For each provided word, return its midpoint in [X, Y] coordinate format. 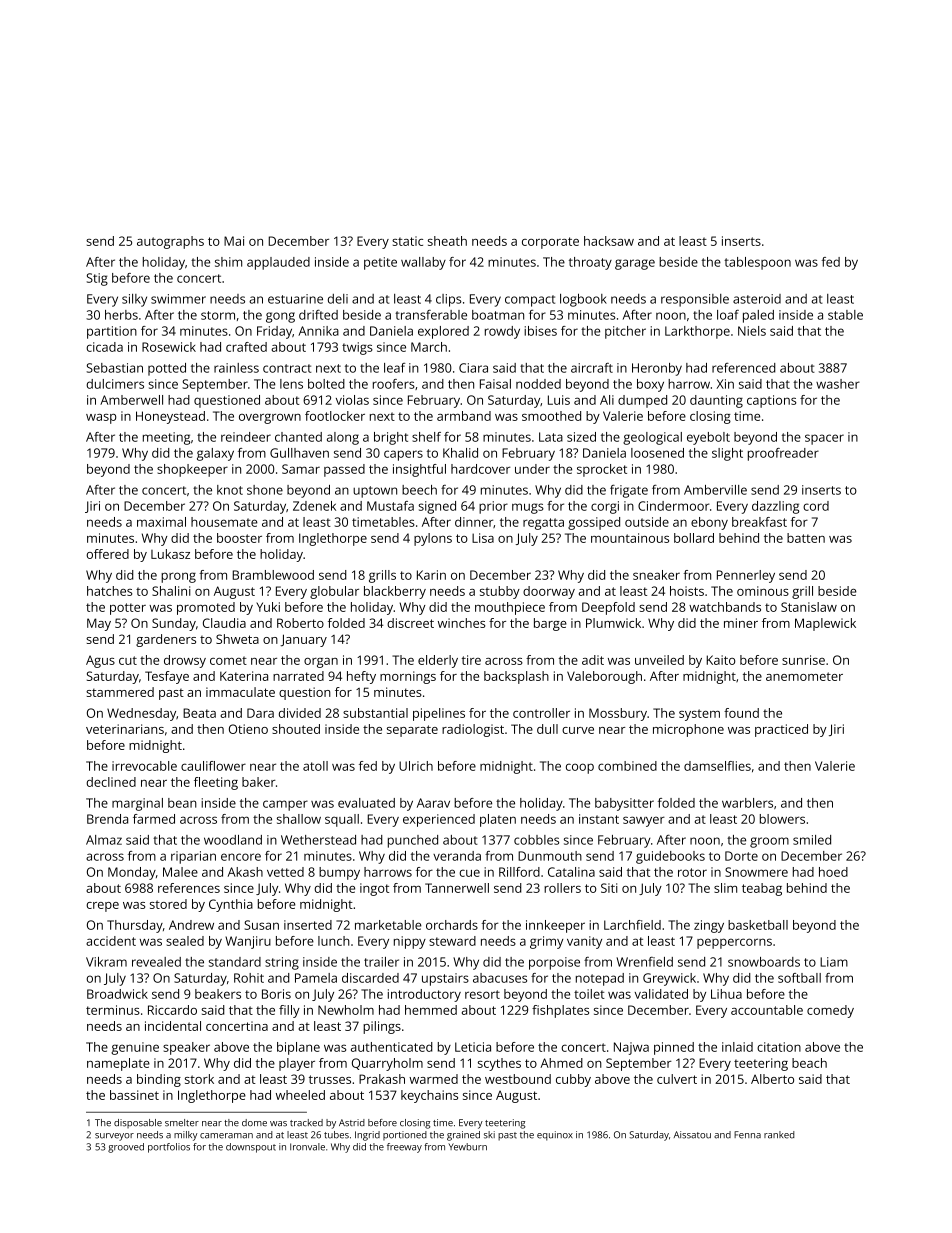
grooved [126, 1148]
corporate [550, 243]
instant [599, 819]
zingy [709, 926]
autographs [170, 242]
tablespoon [757, 263]
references [189, 888]
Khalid [460, 453]
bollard [694, 538]
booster [239, 538]
